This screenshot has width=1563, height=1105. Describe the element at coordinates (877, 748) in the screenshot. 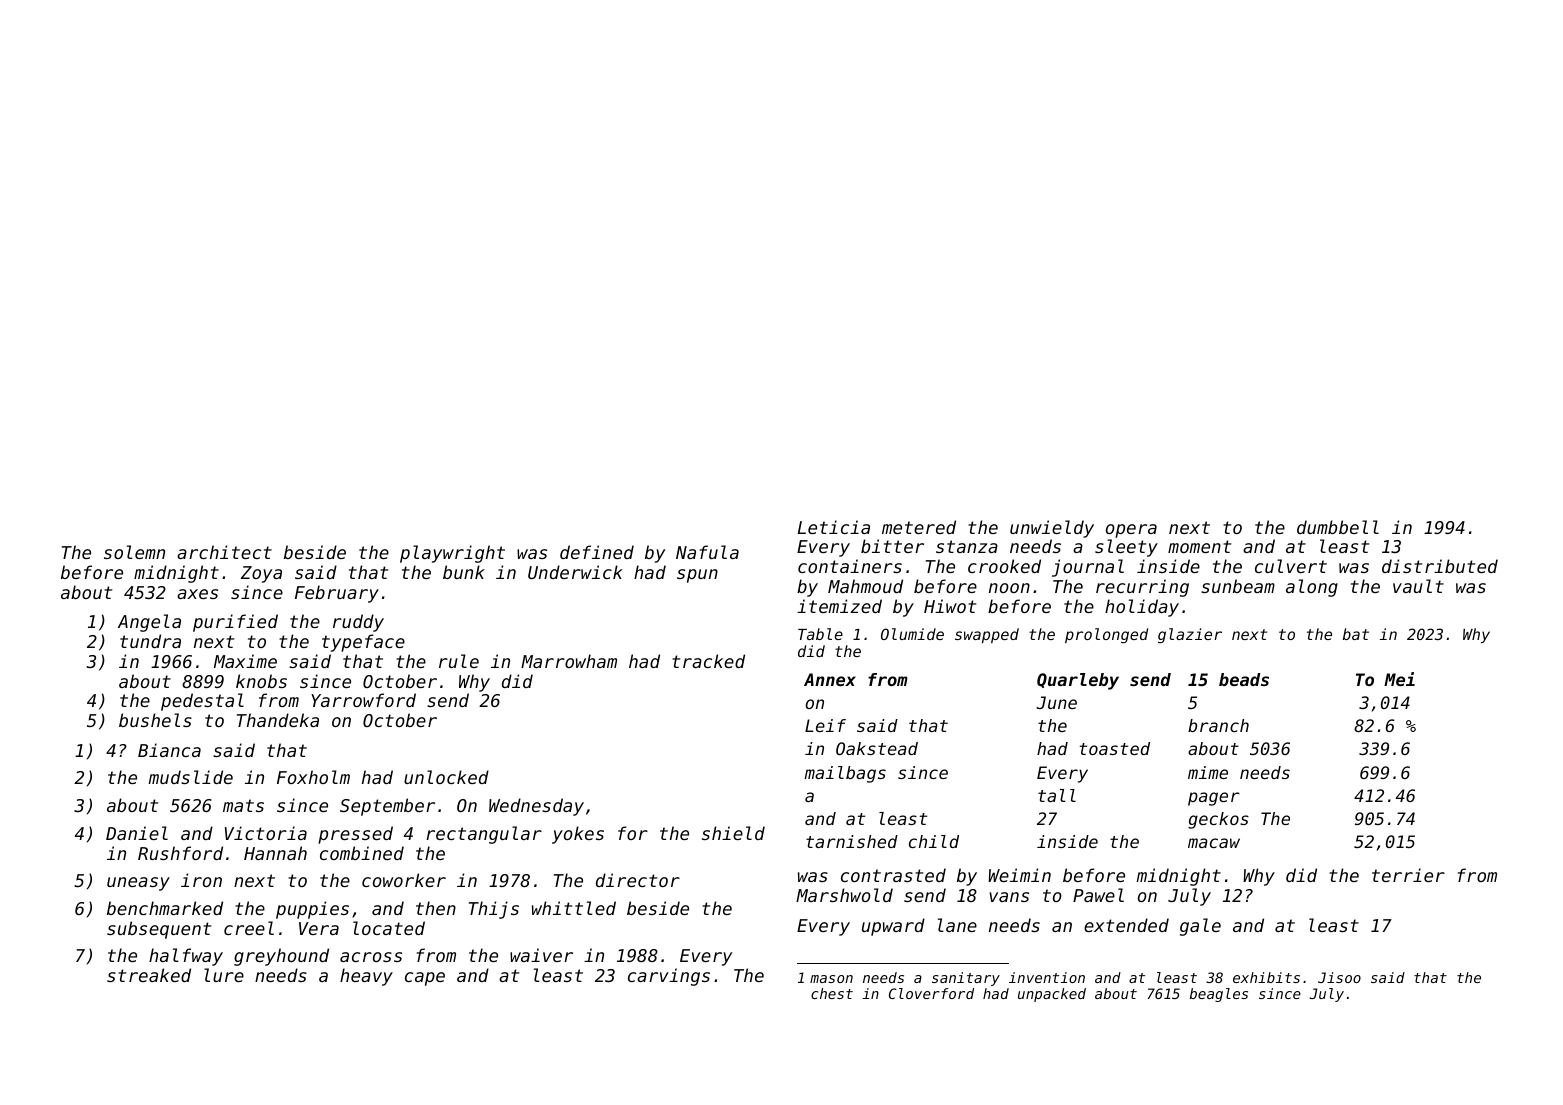

I see `Oakstead` at that location.
